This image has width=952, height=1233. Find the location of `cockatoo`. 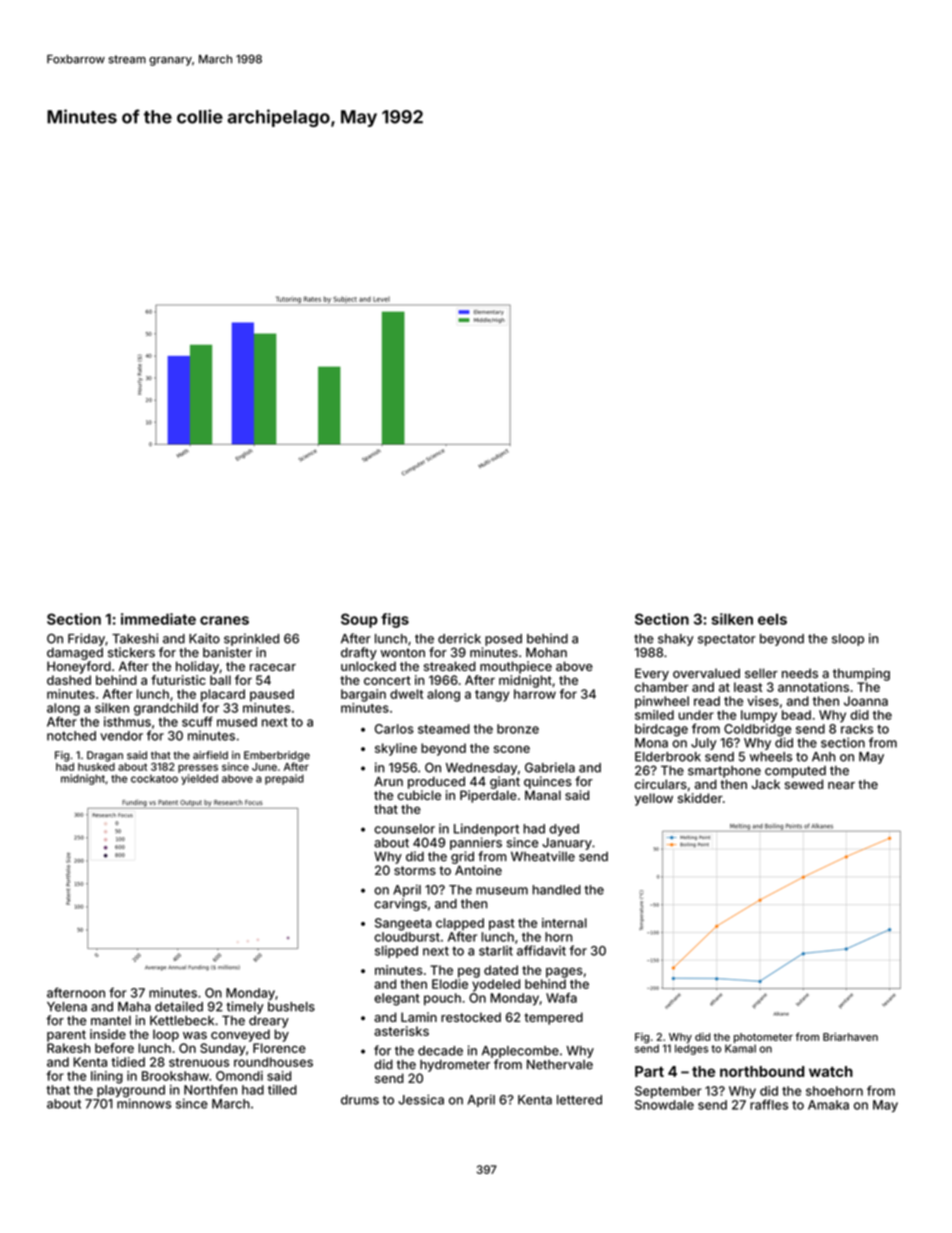

cockatoo is located at coordinates (154, 778).
